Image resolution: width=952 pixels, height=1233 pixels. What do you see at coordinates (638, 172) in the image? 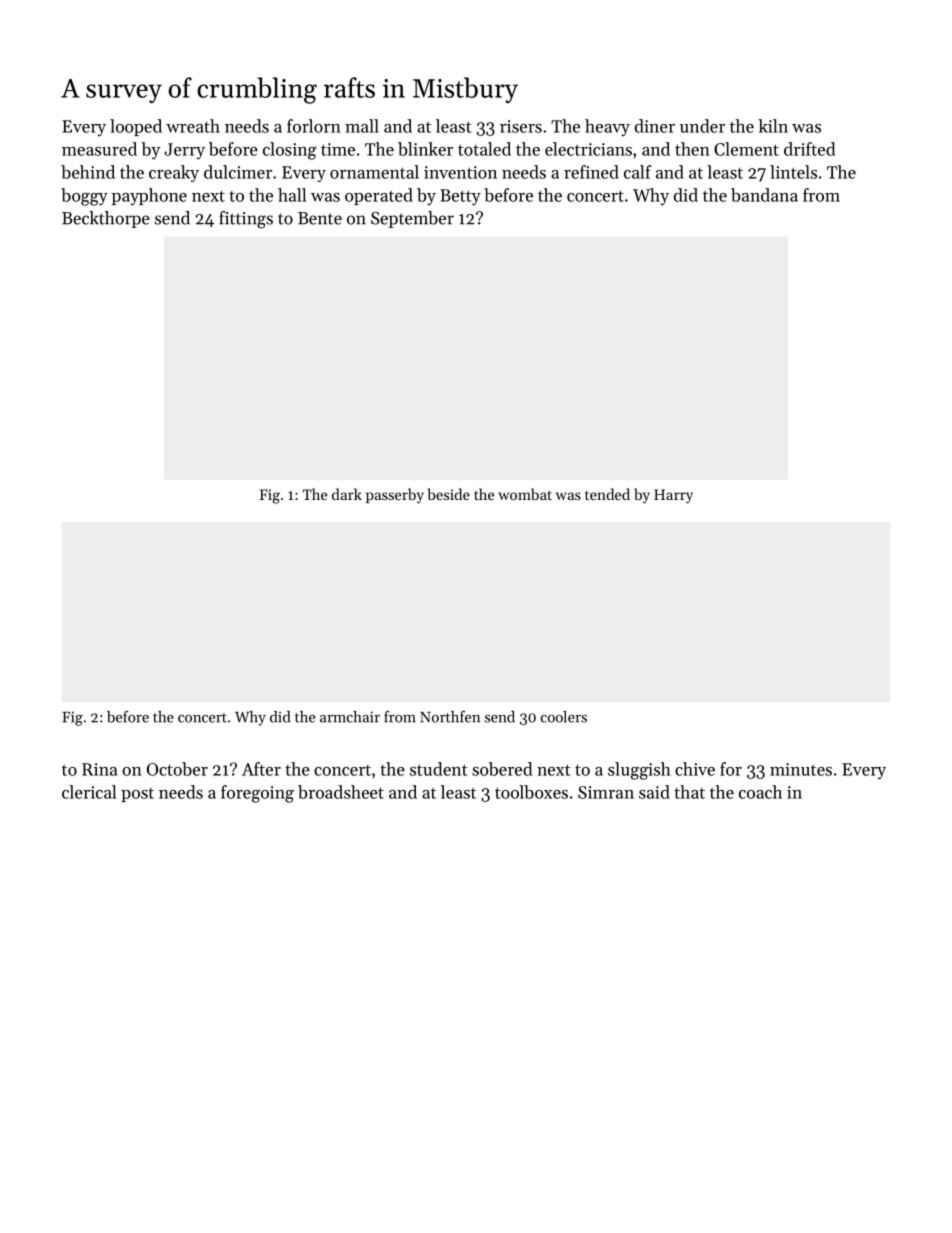
I see `calf` at bounding box center [638, 172].
